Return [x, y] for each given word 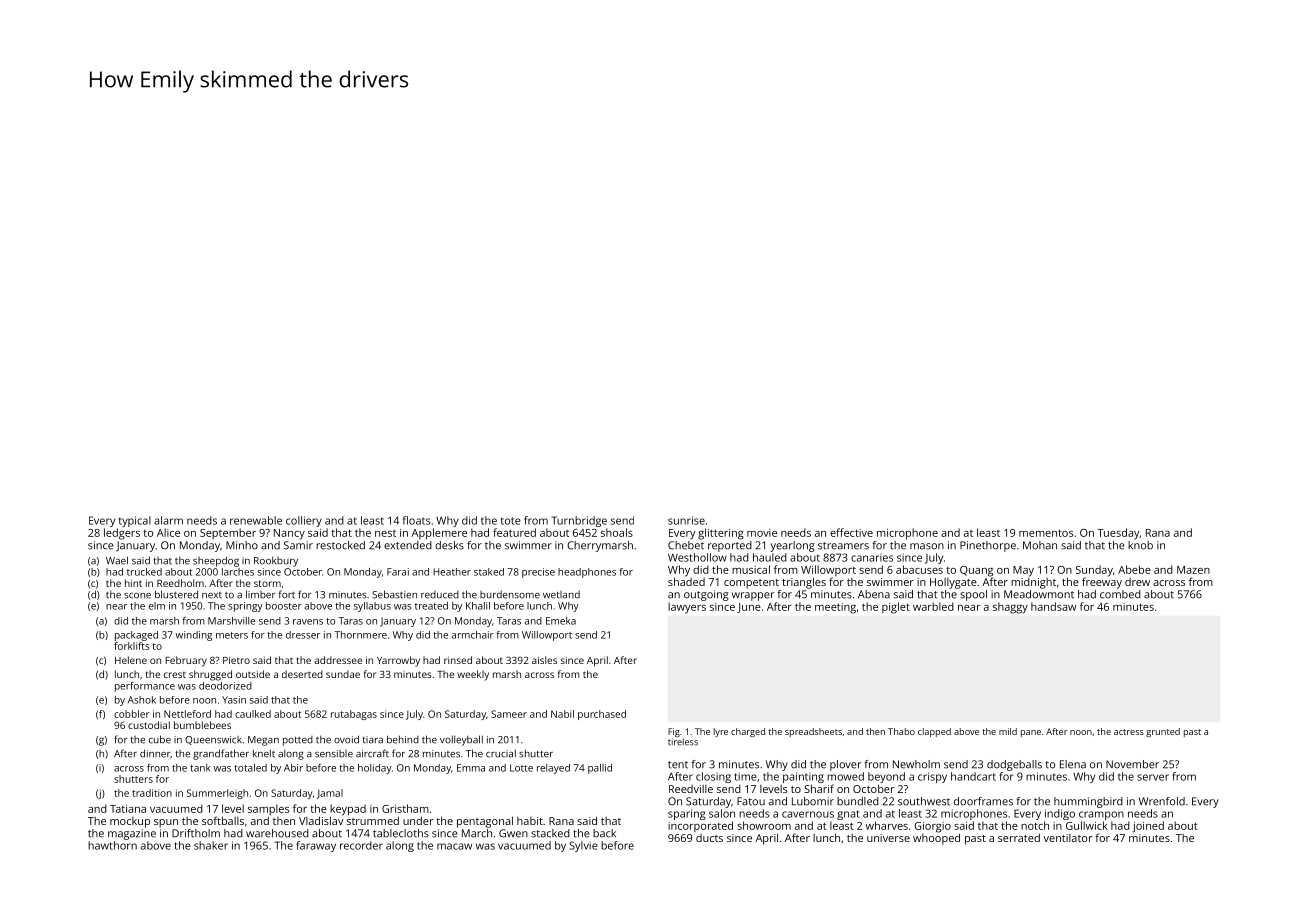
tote [511, 521]
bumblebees [202, 725]
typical [135, 521]
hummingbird [1088, 802]
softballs [223, 820]
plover [845, 765]
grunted [1163, 732]
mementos [1046, 533]
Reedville [691, 789]
